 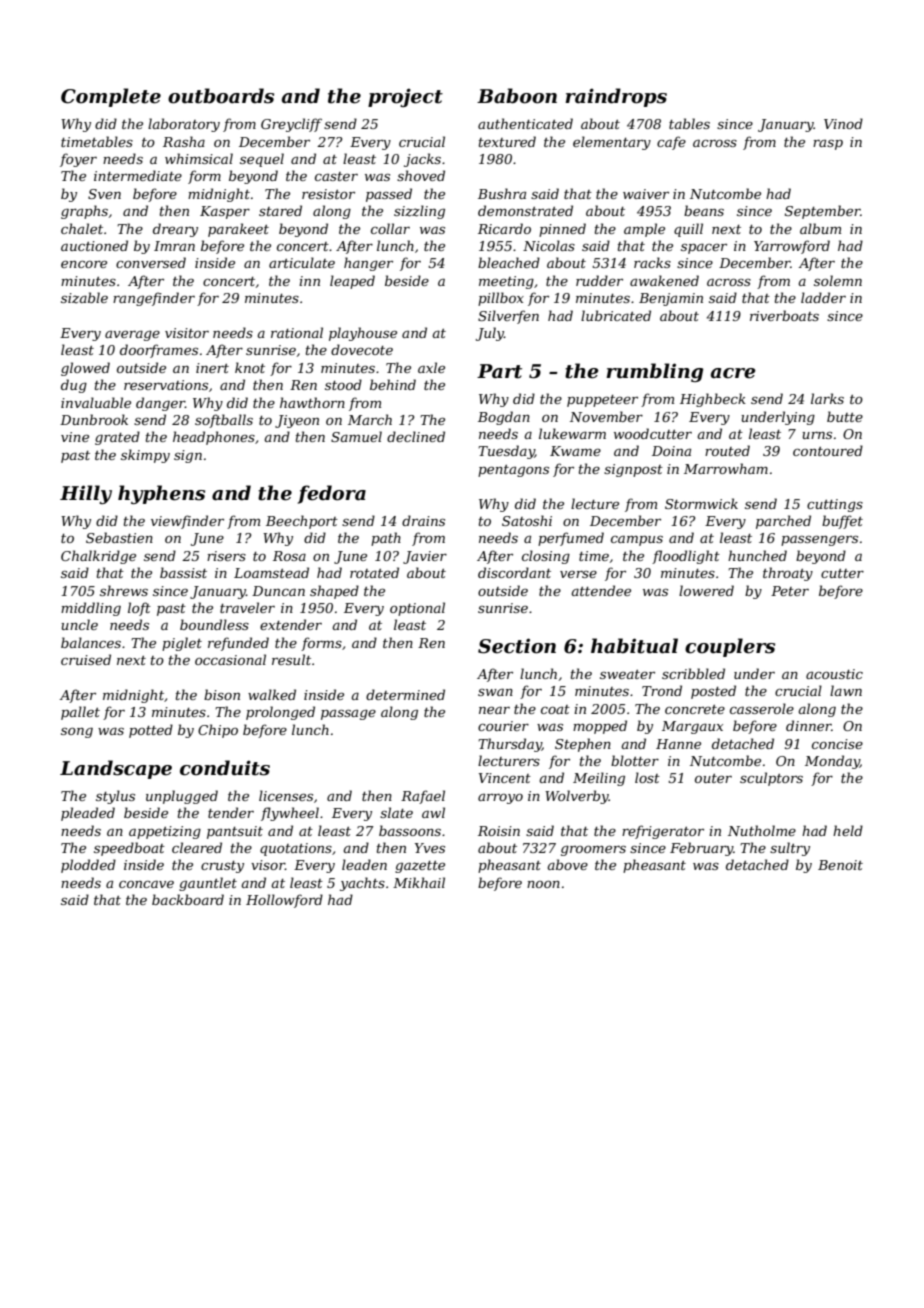 What do you see at coordinates (389, 195) in the document?
I see `passed` at bounding box center [389, 195].
